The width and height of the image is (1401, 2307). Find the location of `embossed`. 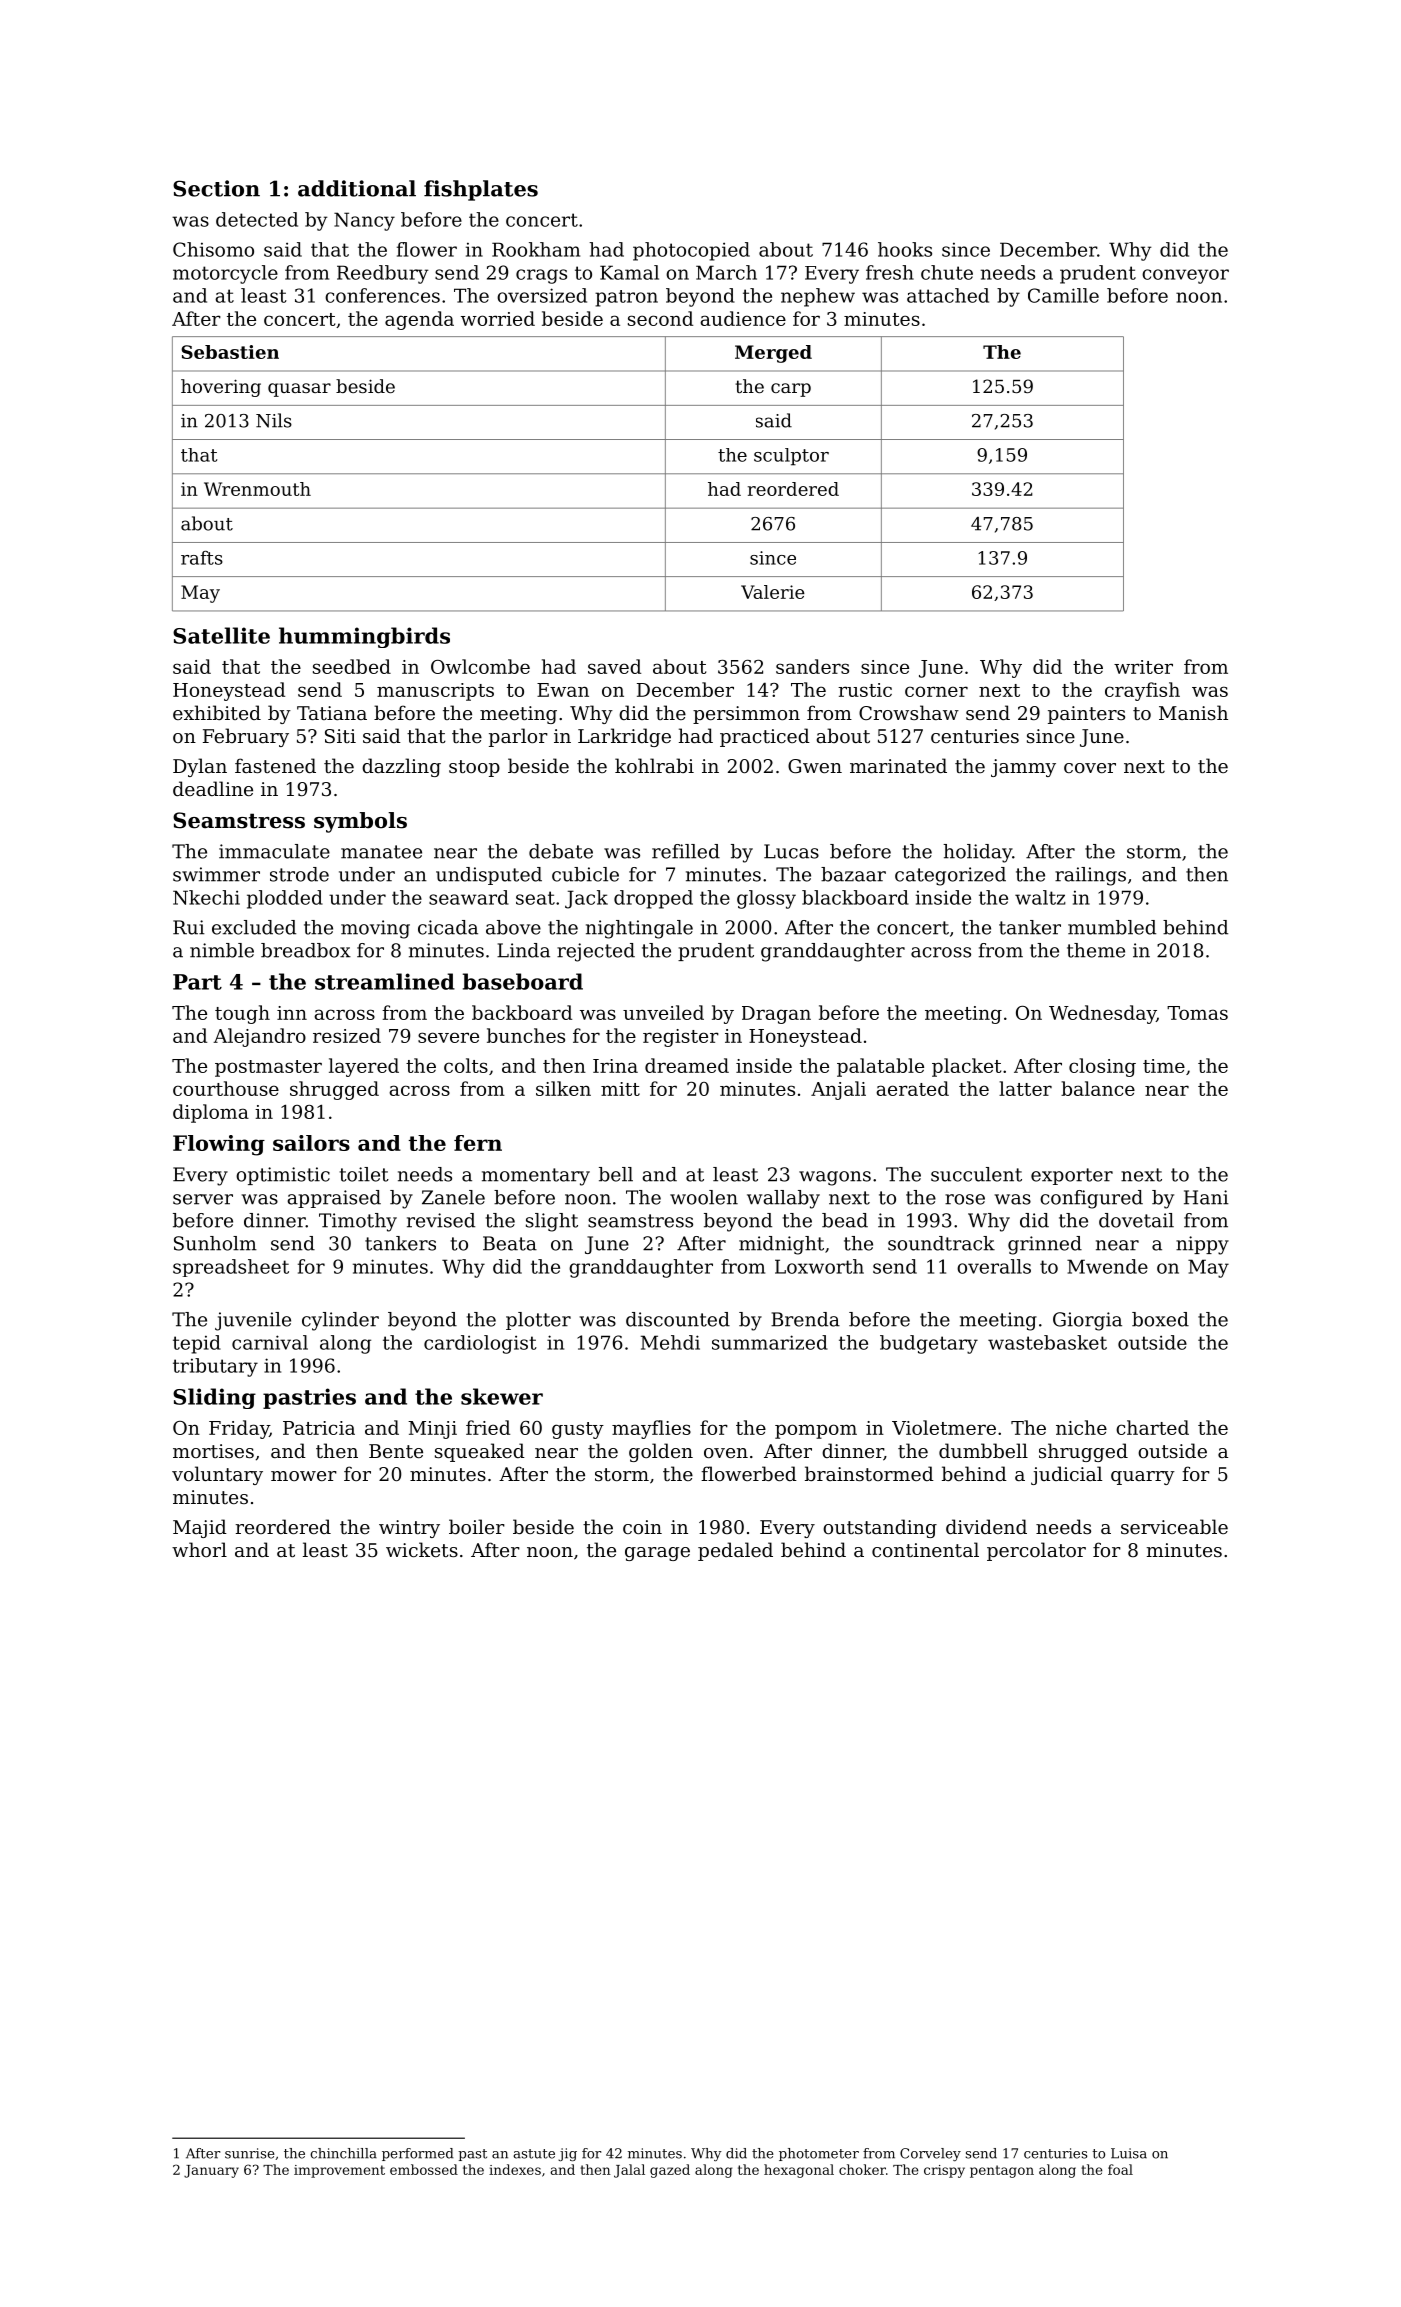

embossed is located at coordinates (424, 2169).
